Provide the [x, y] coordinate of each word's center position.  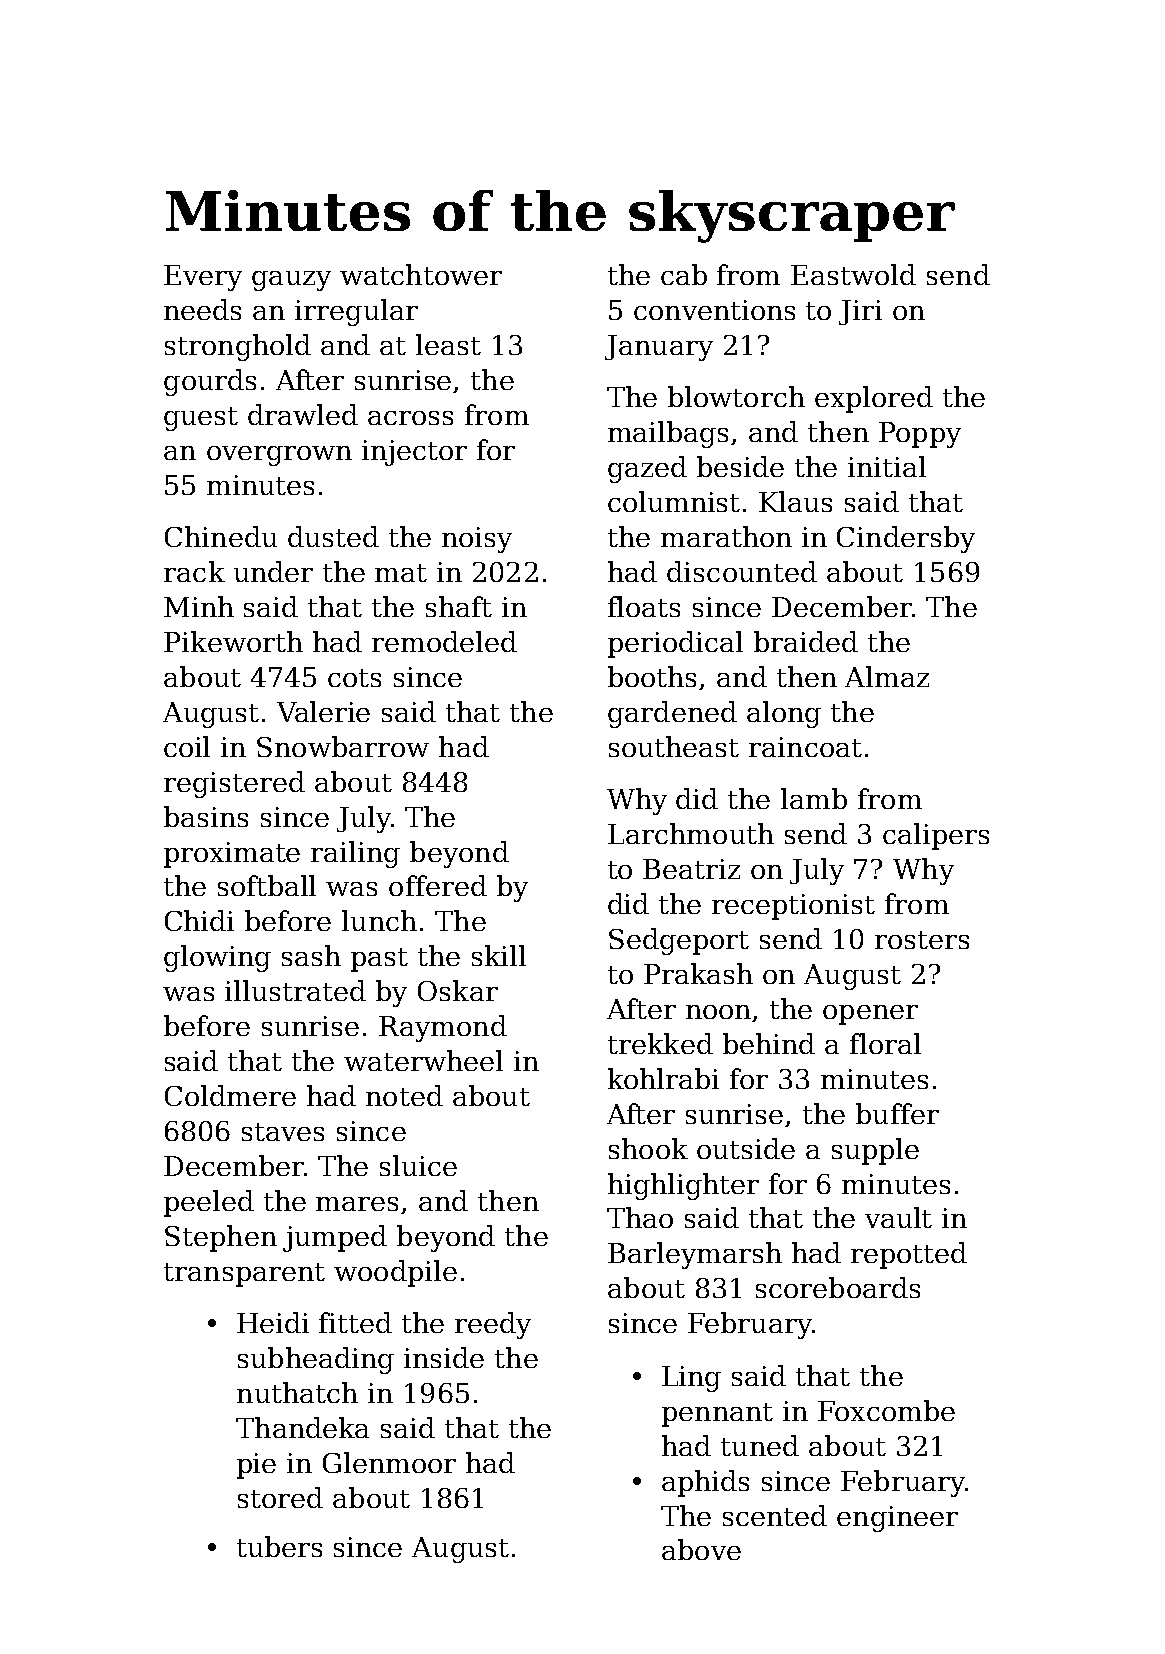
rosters [922, 940]
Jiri [860, 312]
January [659, 348]
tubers [279, 1546]
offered [438, 885]
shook [648, 1148]
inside [444, 1357]
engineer [897, 1519]
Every [203, 278]
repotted [909, 1255]
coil [187, 746]
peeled [209, 1203]
